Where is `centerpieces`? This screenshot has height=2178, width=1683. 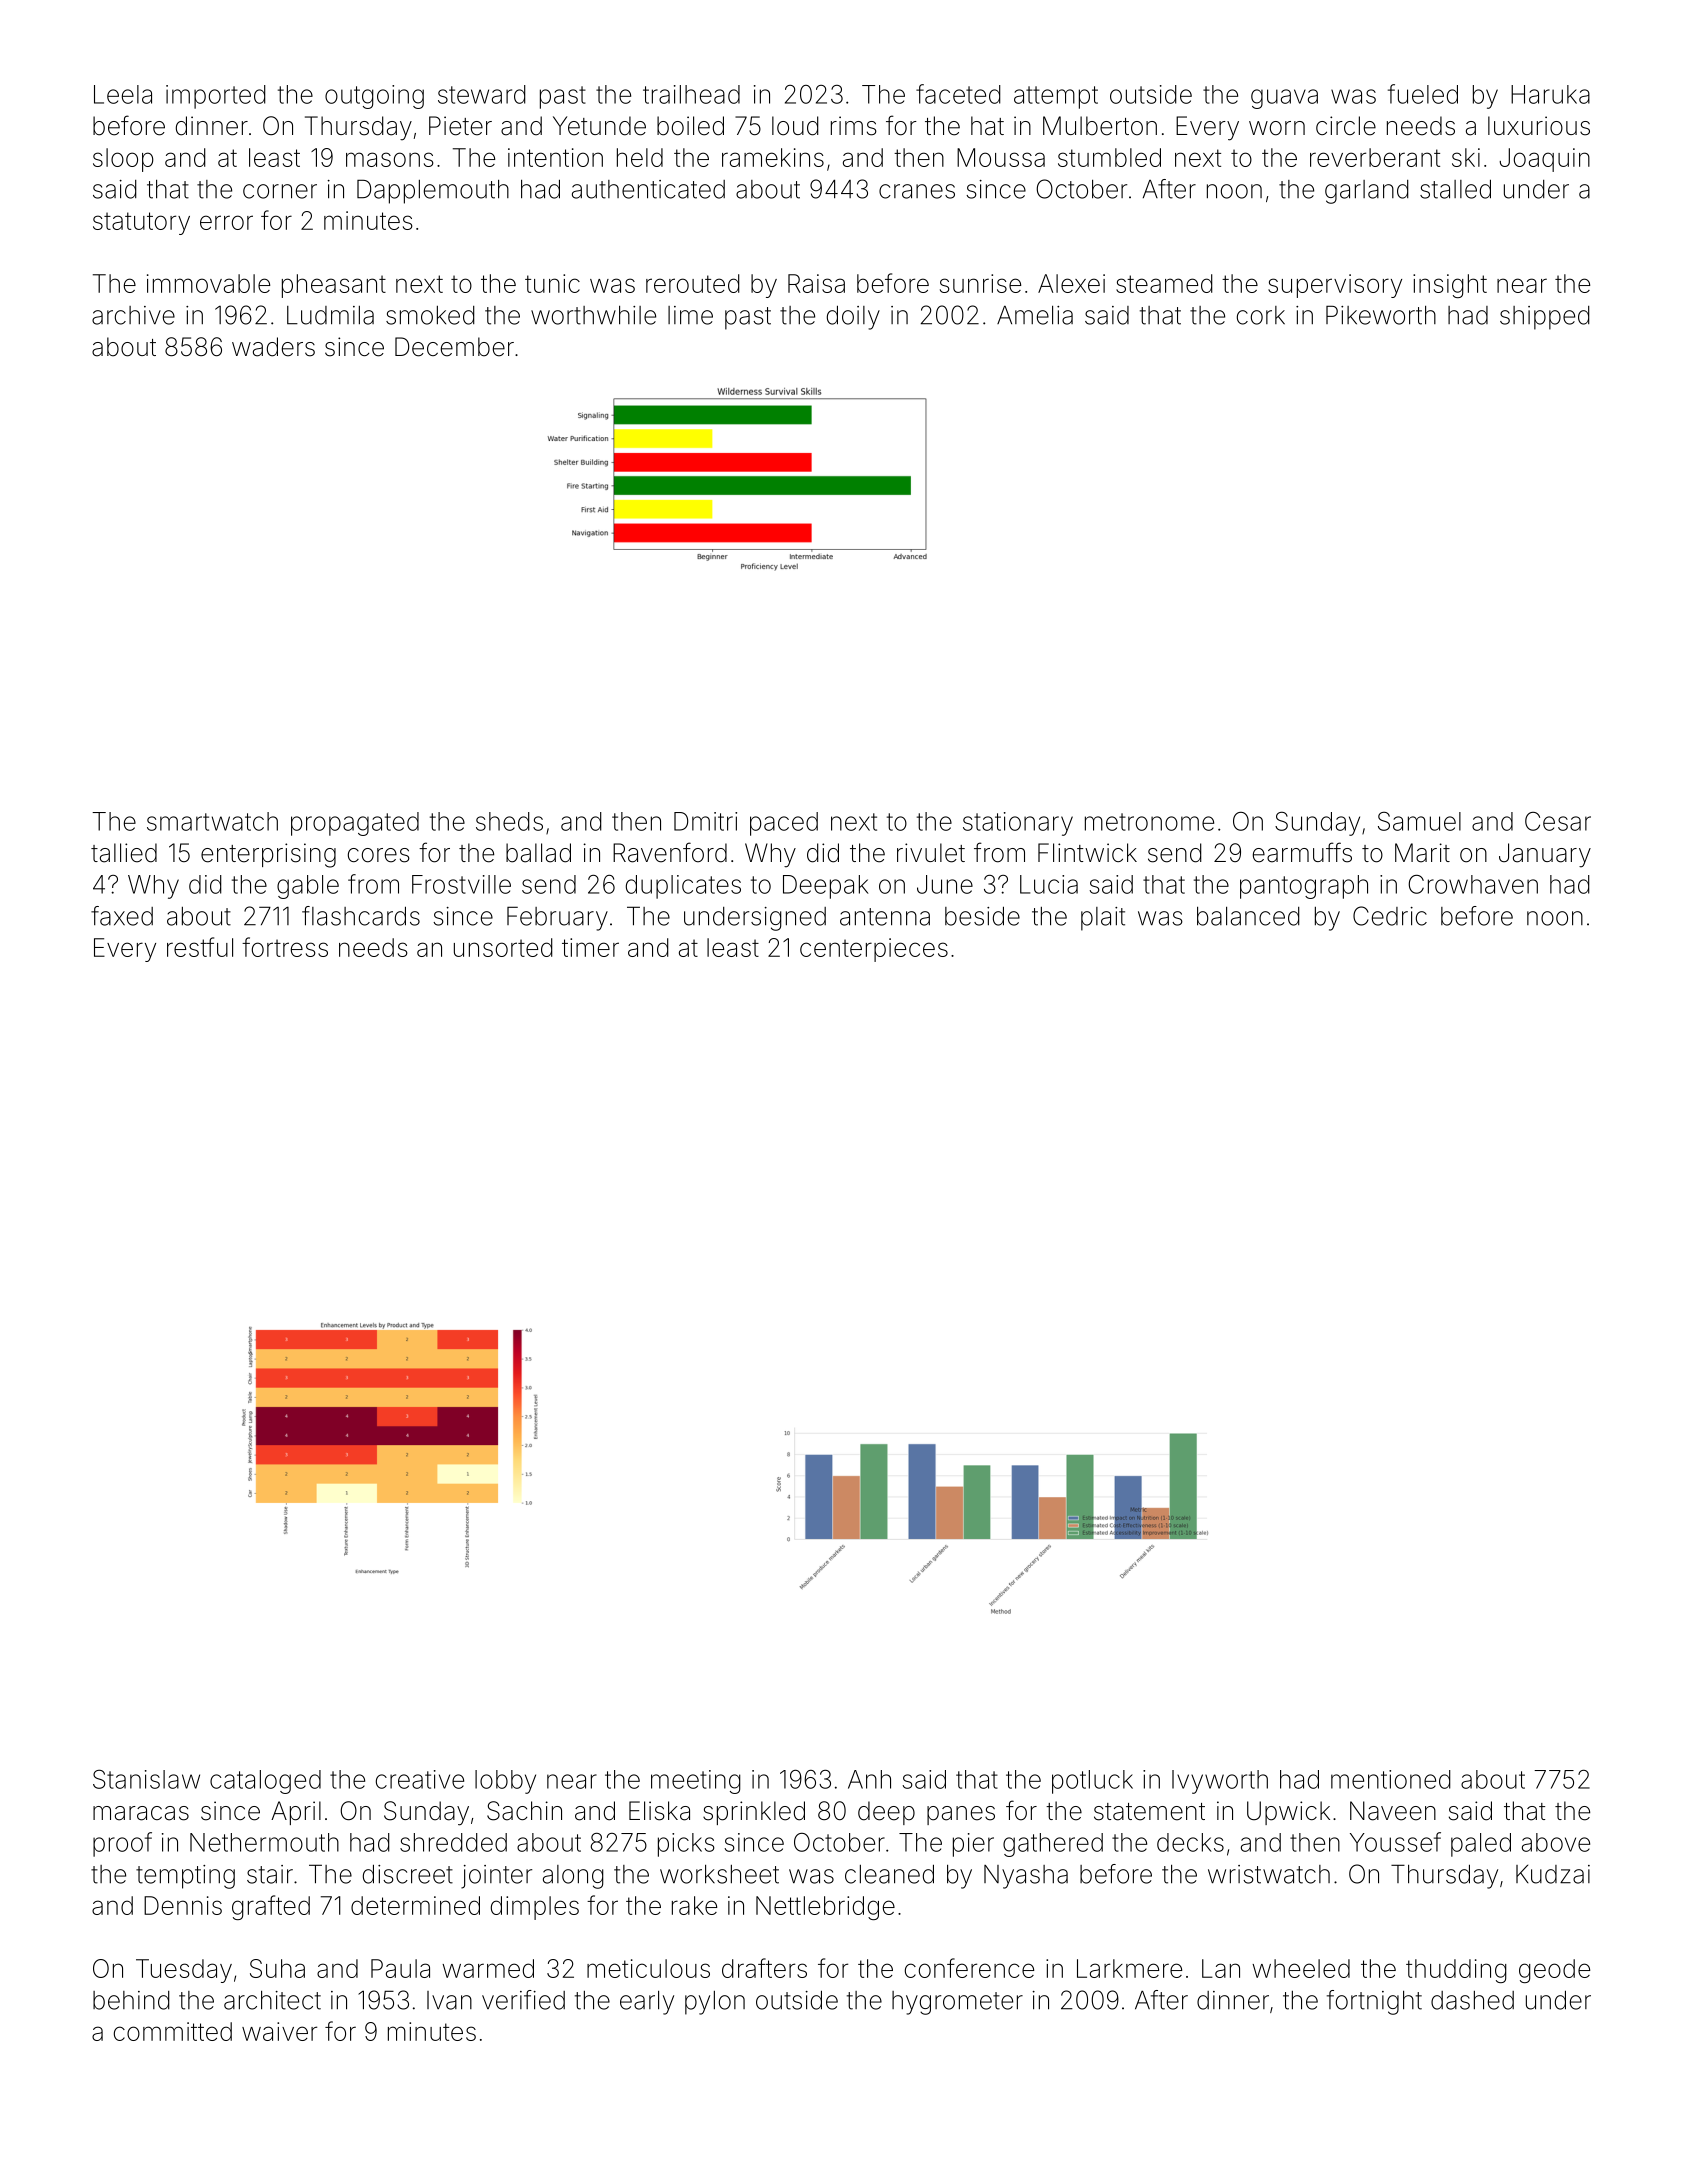
centerpieces is located at coordinates (874, 950).
